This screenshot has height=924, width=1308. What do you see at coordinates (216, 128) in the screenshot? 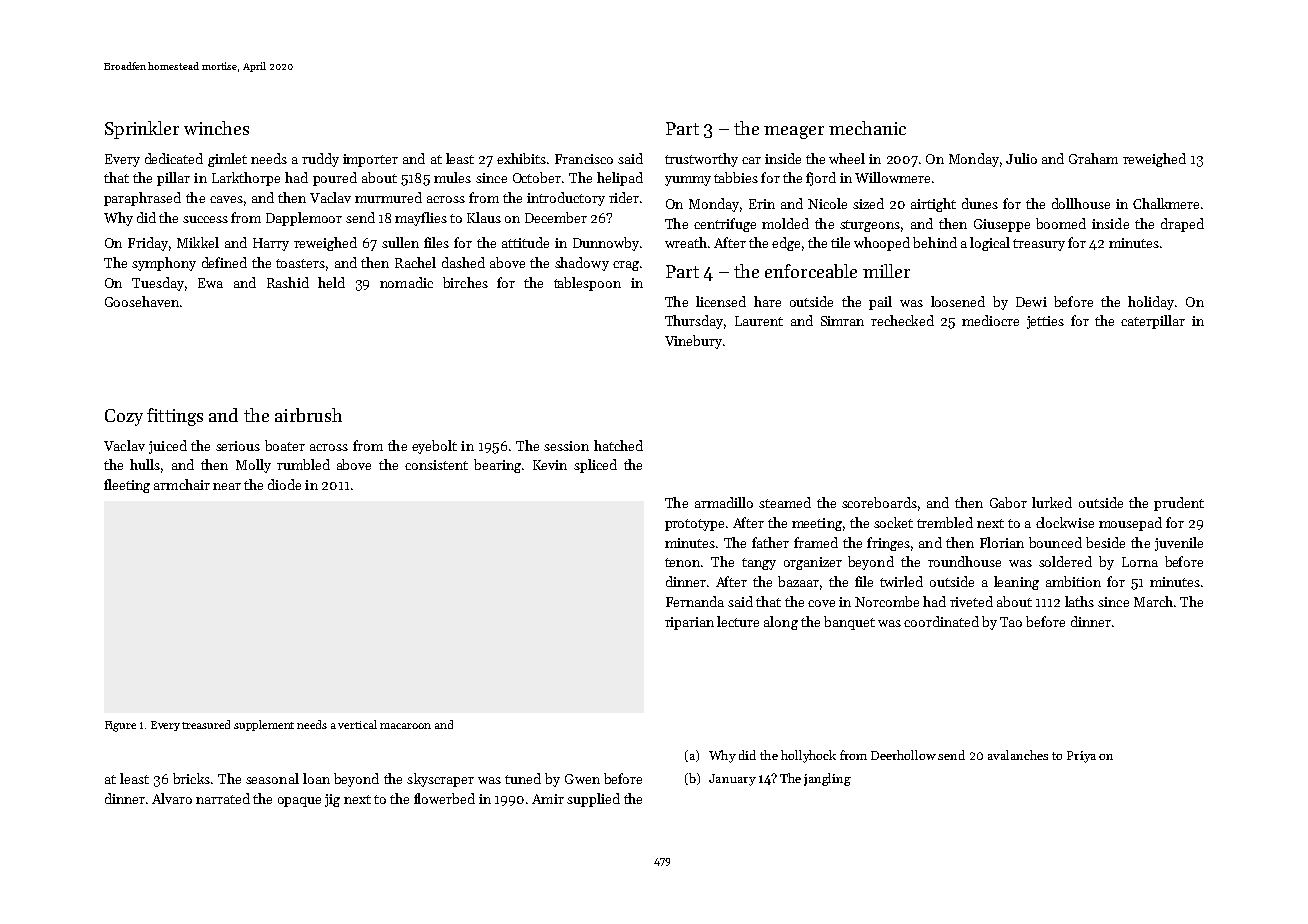
I see `winches` at bounding box center [216, 128].
